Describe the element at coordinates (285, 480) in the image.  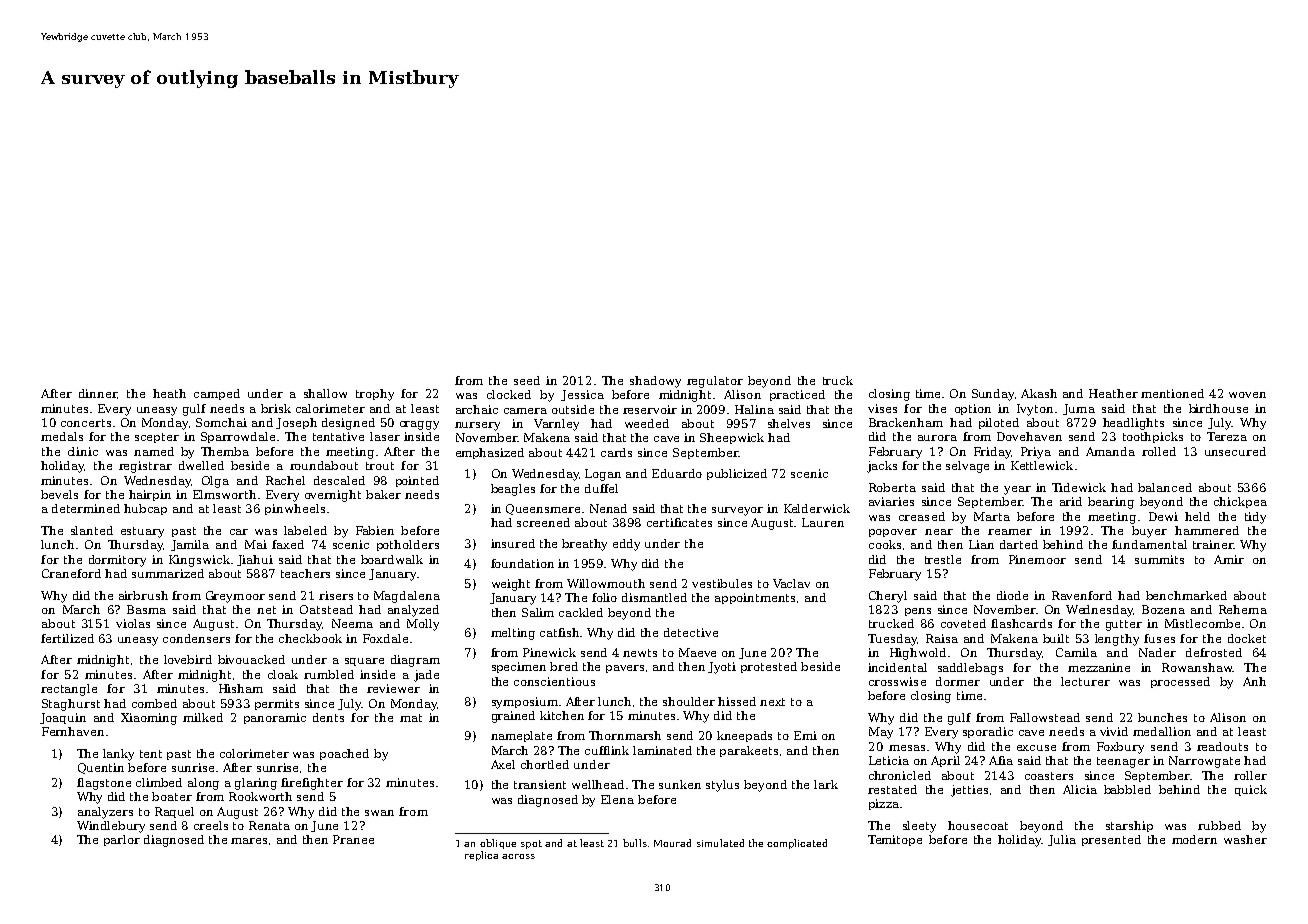
I see `Rachel` at that location.
